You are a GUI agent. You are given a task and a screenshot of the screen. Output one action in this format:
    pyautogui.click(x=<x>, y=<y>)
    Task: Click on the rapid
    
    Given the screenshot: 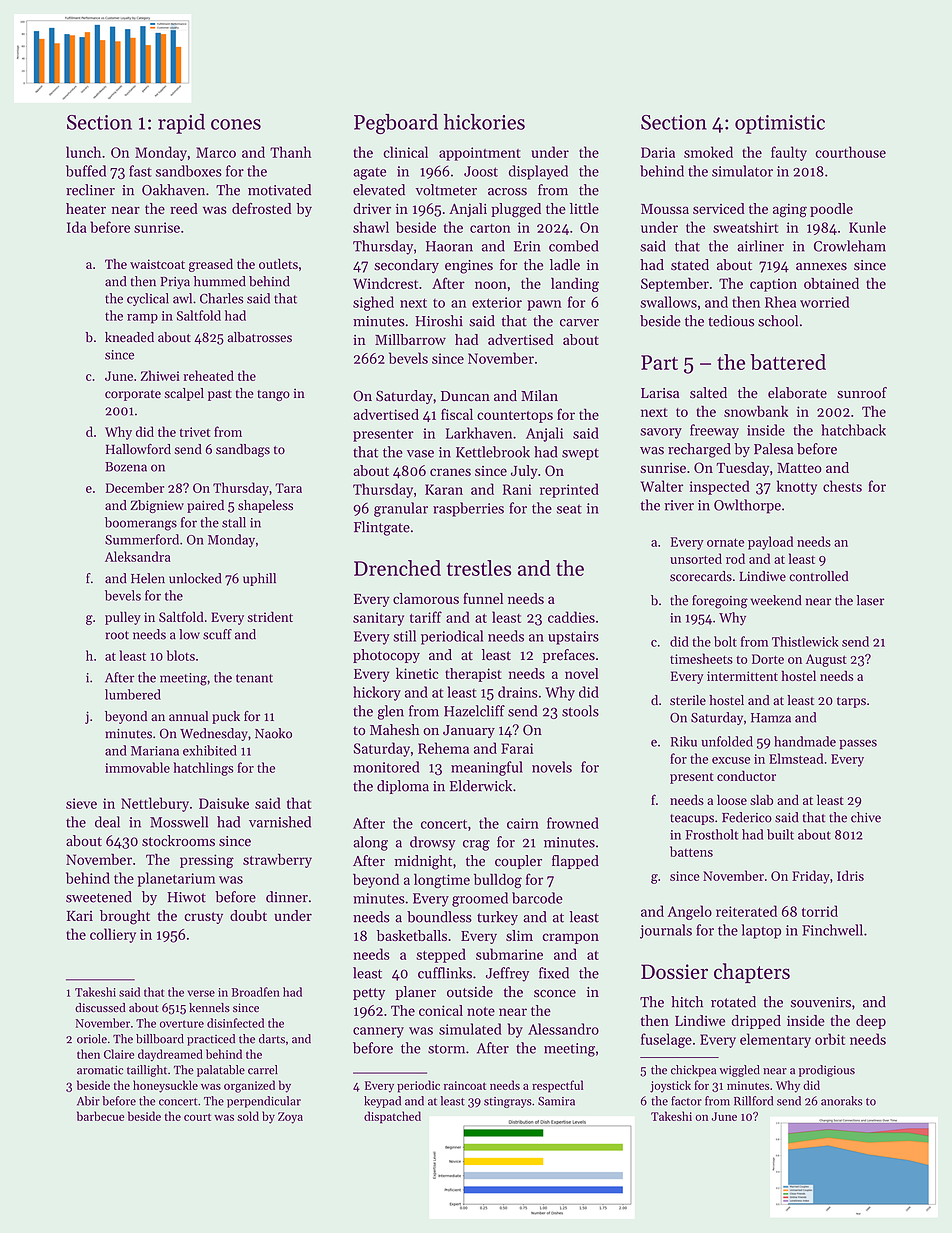 What is the action you would take?
    pyautogui.click(x=181, y=124)
